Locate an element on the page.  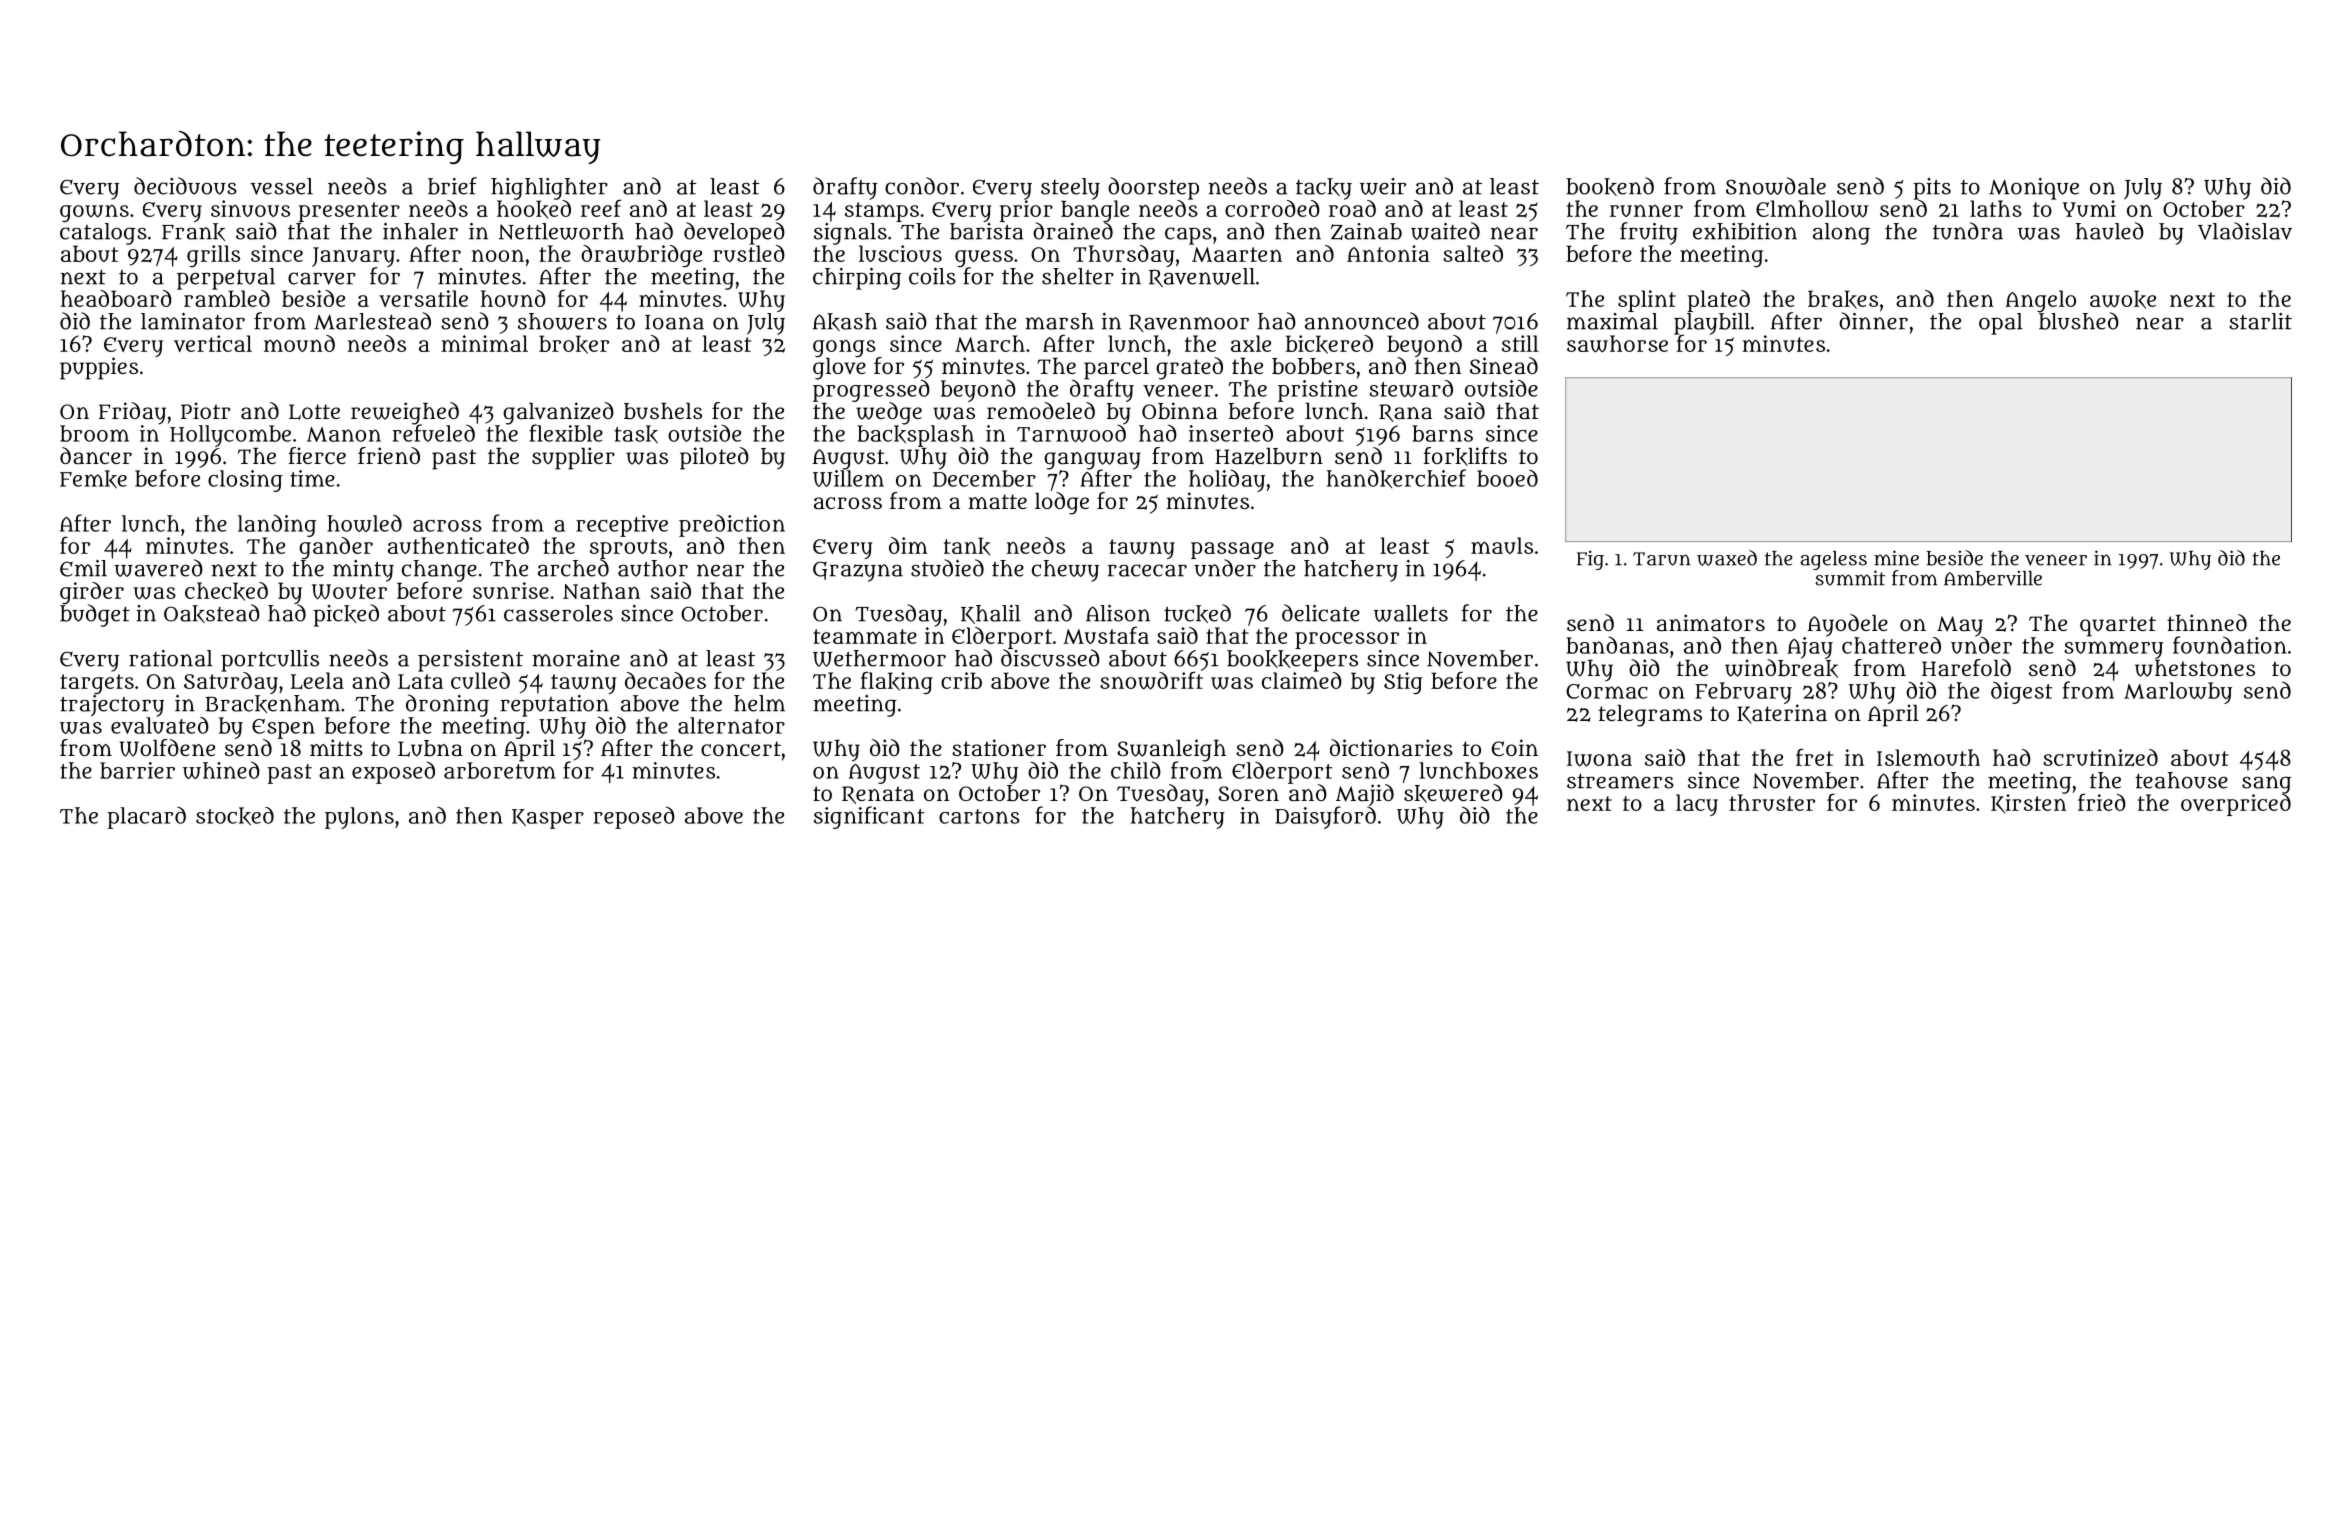
parcel is located at coordinates (1116, 368).
